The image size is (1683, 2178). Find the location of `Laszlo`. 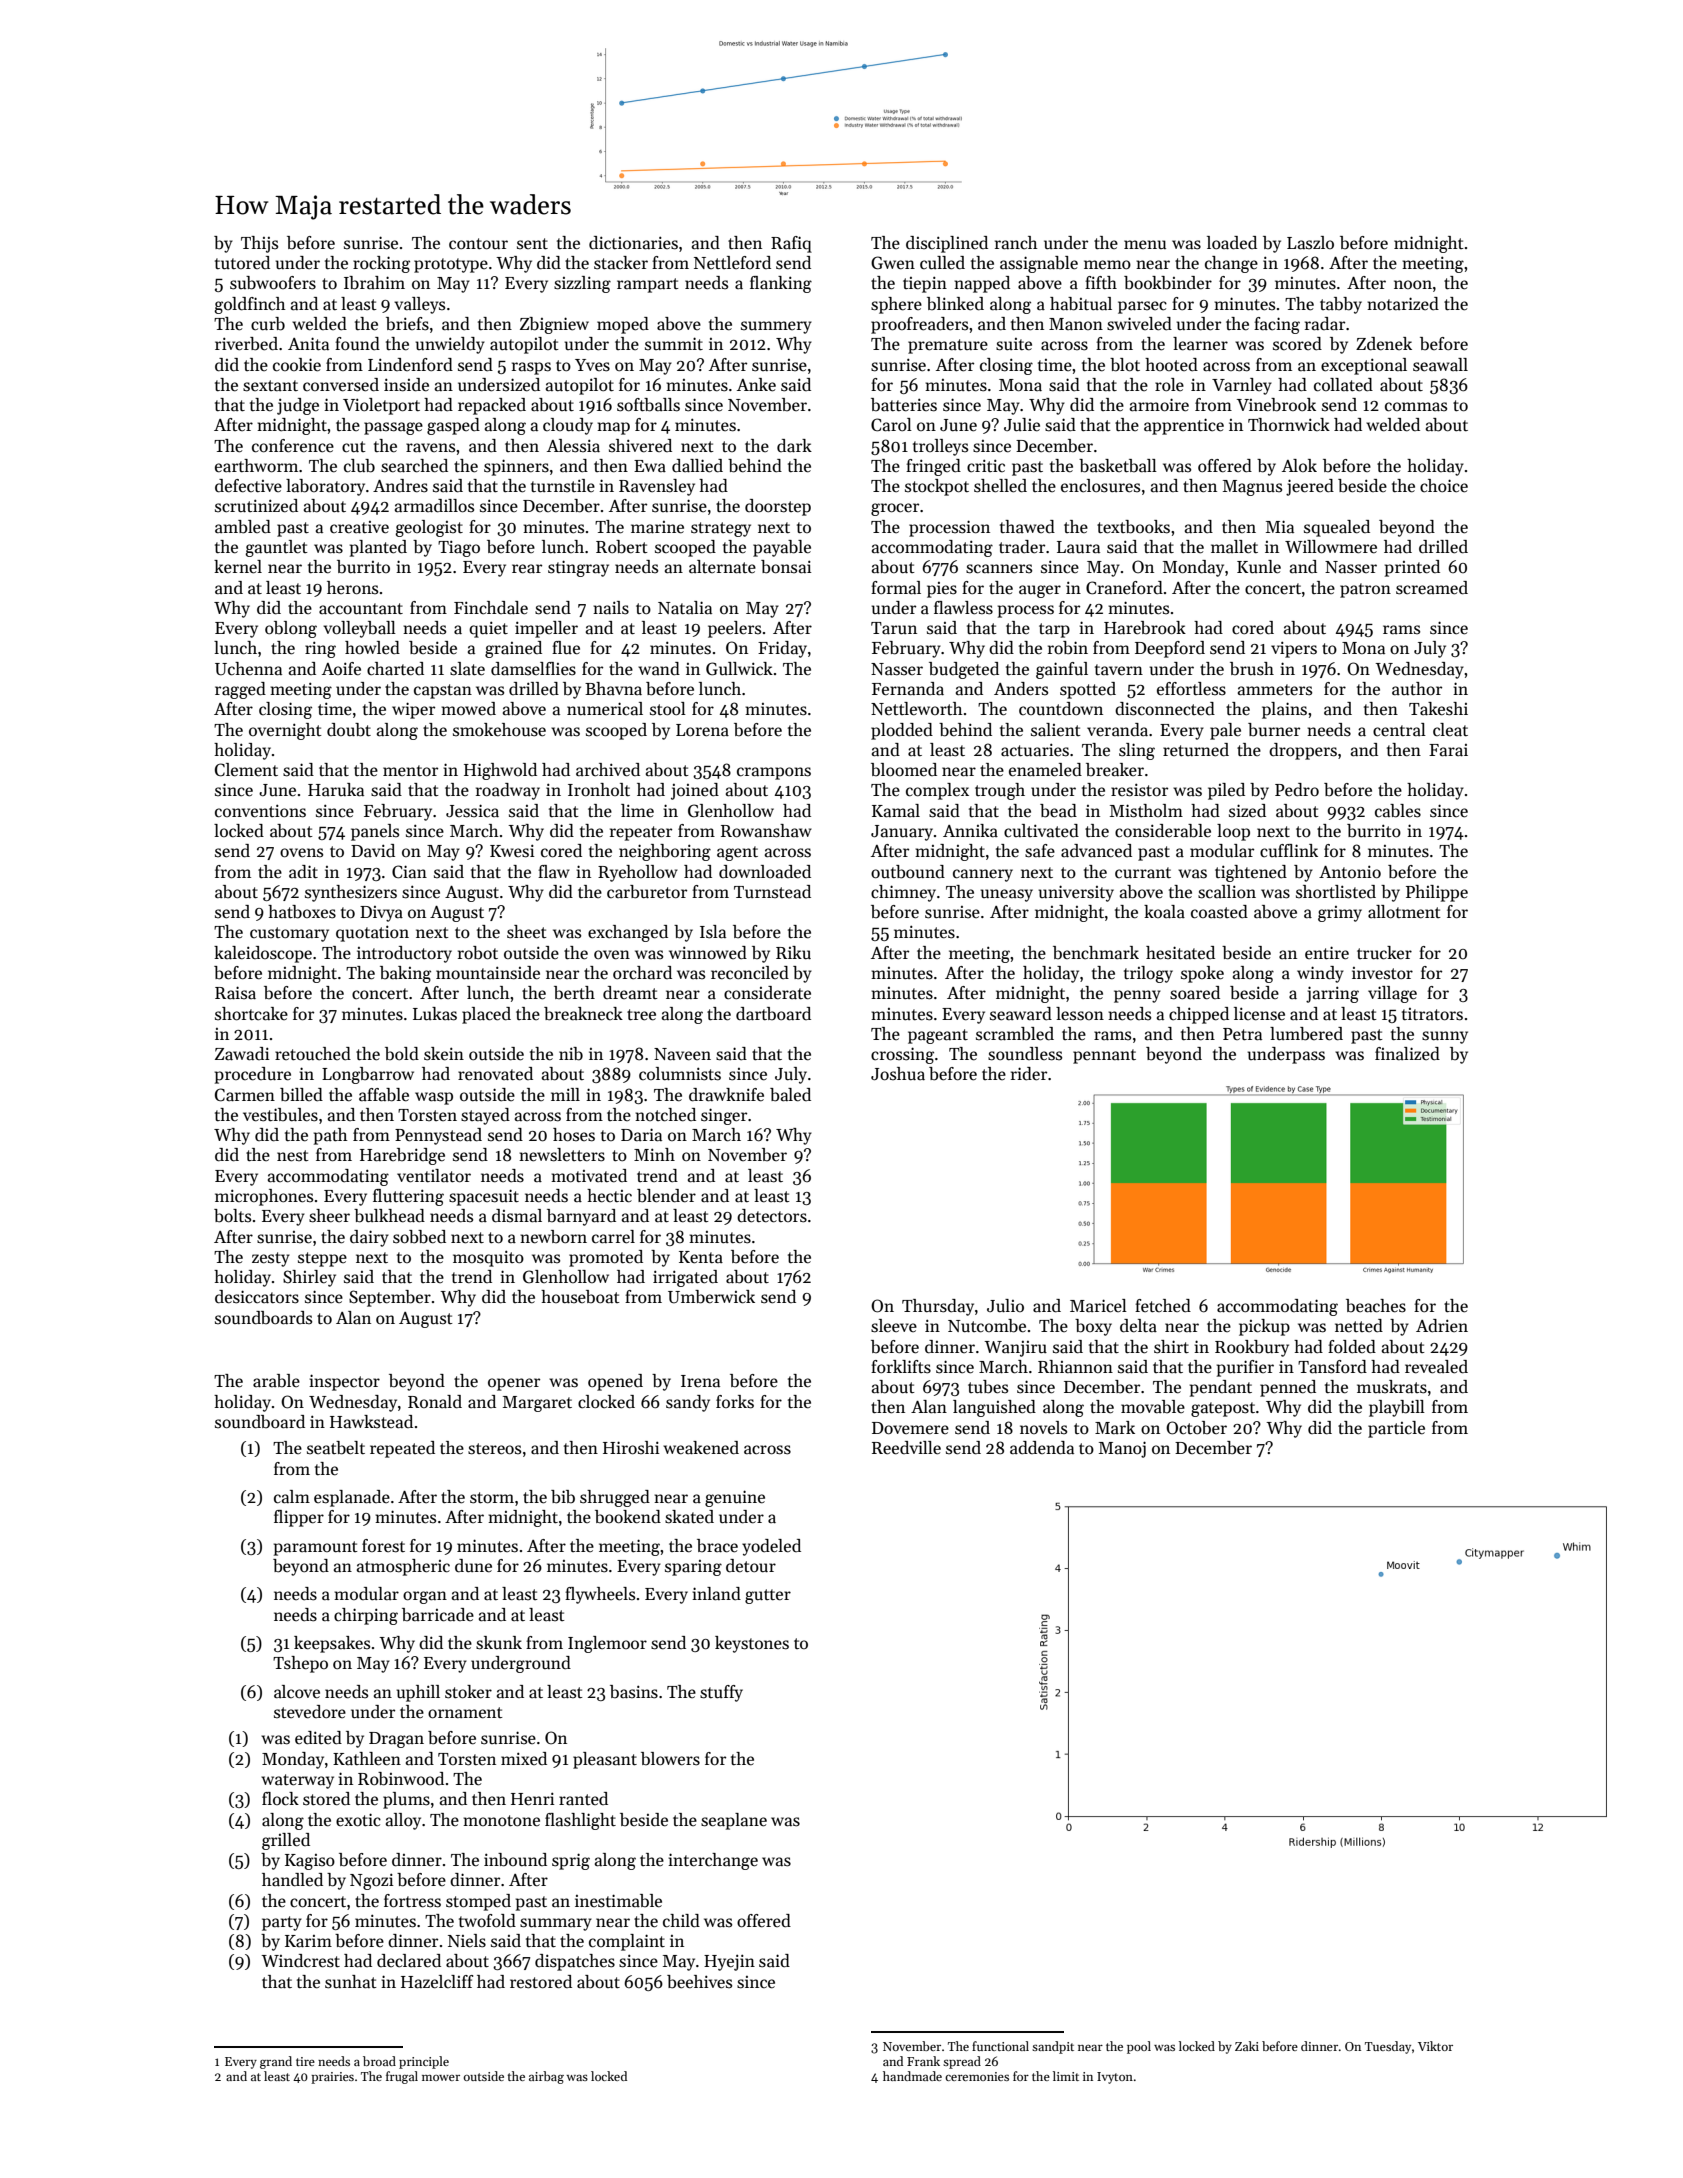

Laszlo is located at coordinates (1310, 243).
